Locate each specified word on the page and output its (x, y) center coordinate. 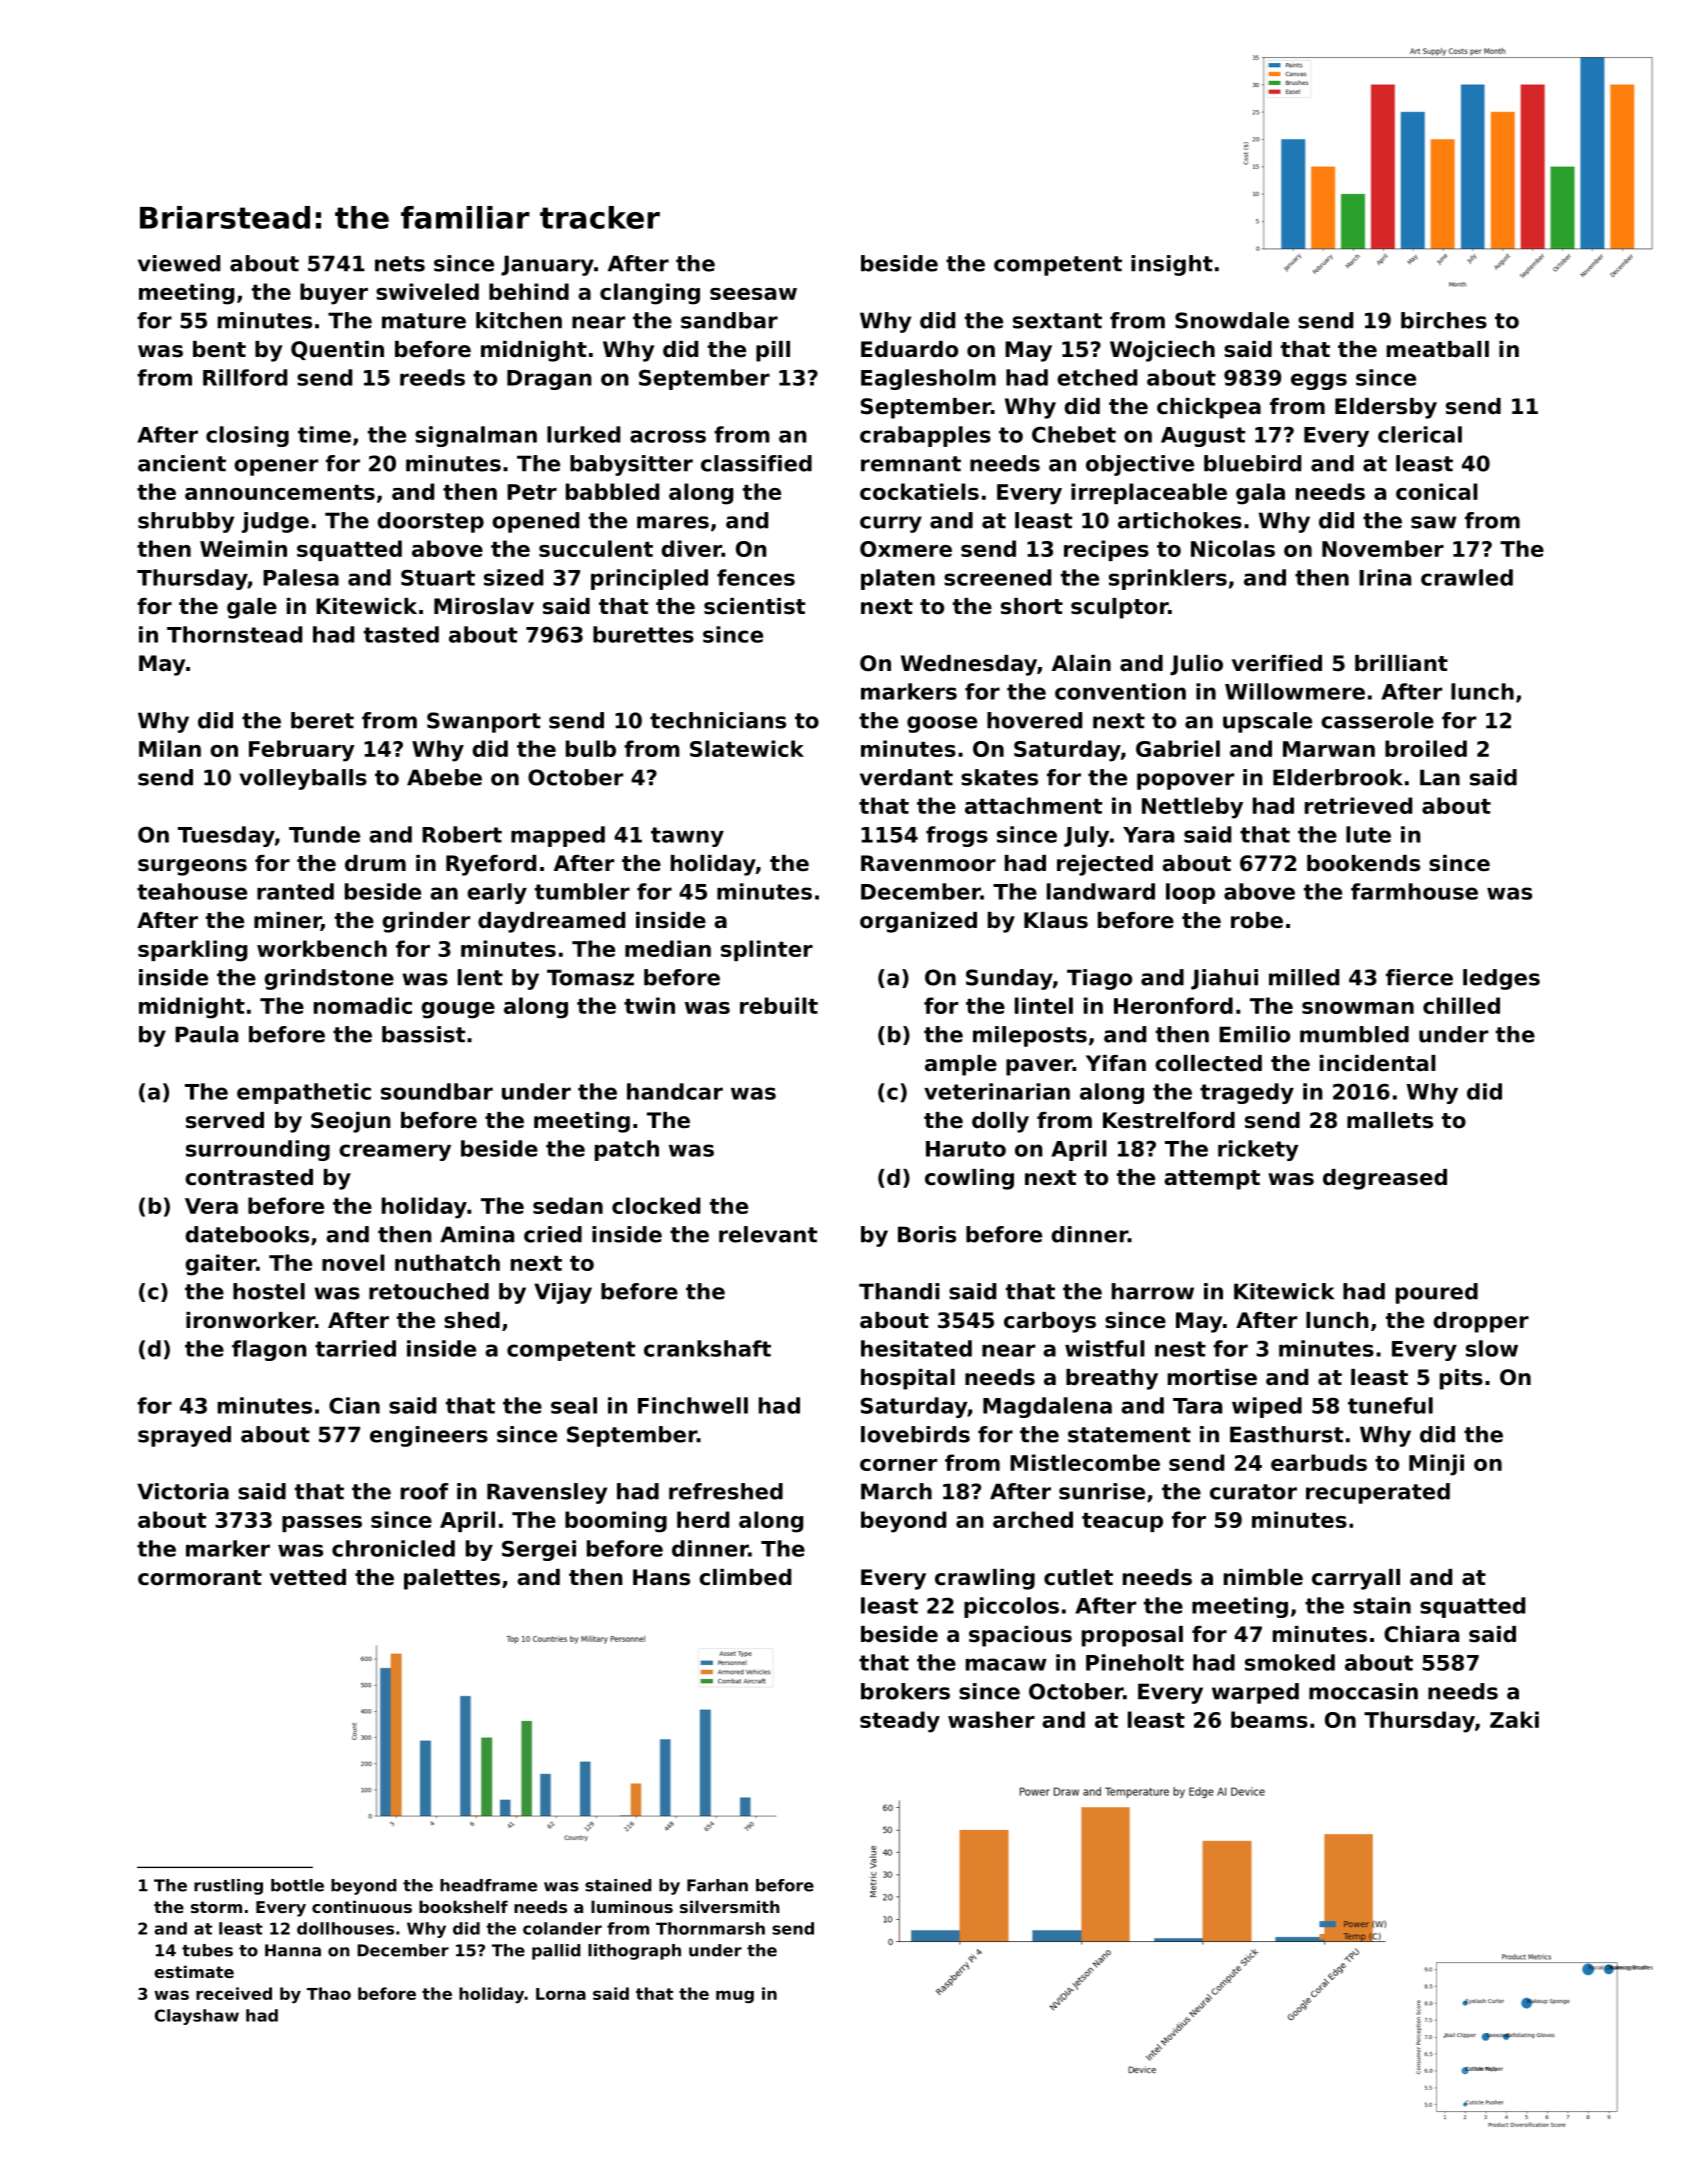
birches (1444, 320)
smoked (1290, 1662)
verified (1277, 663)
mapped (558, 836)
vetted (308, 1577)
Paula (206, 1034)
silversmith (730, 1906)
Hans (661, 1577)
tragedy (1247, 1093)
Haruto (966, 1149)
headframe (488, 1885)
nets (400, 264)
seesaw (753, 294)
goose (942, 724)
